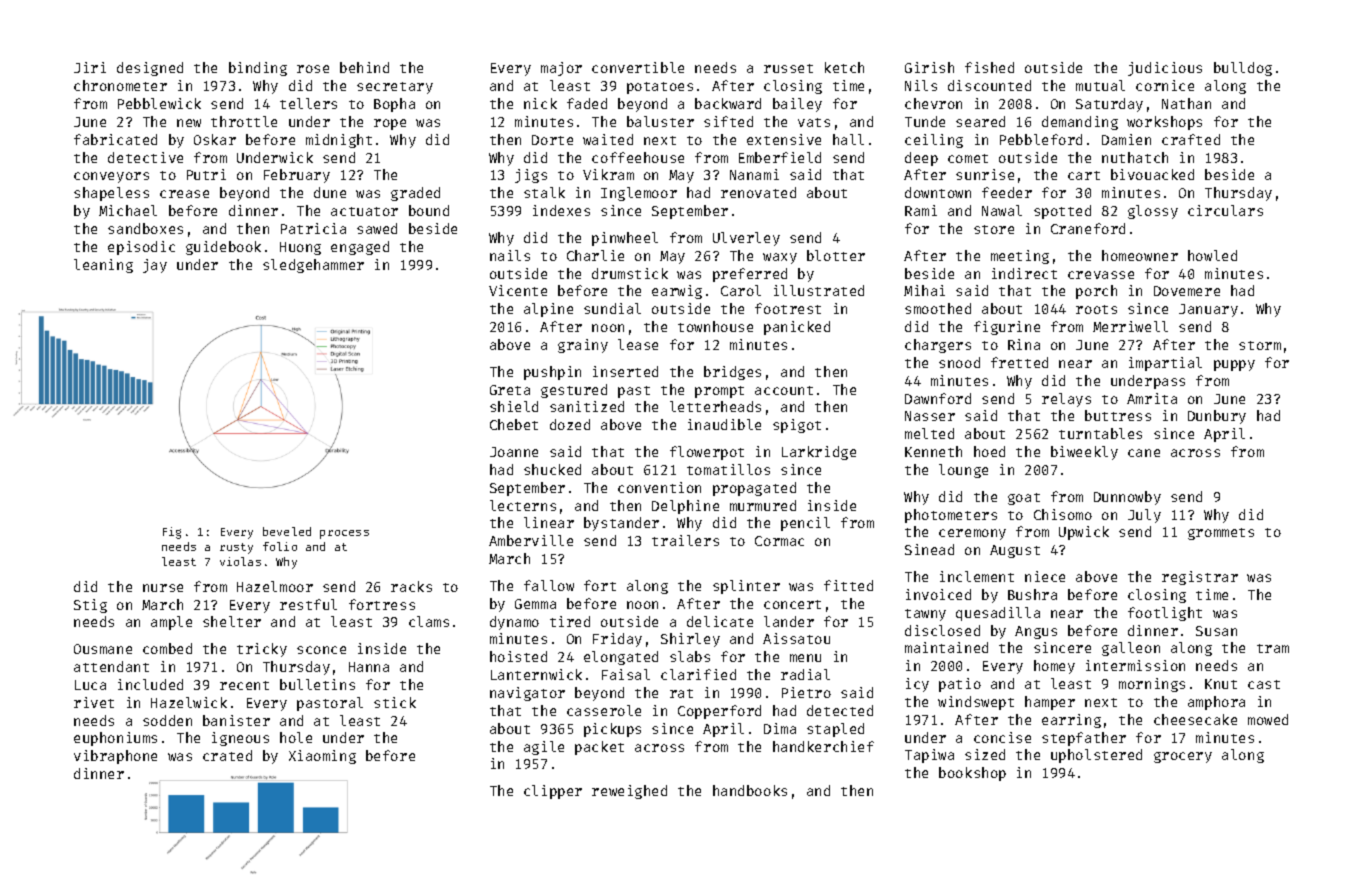 Image resolution: width=1372 pixels, height=887 pixels. What do you see at coordinates (1191, 139) in the image?
I see `crafted` at bounding box center [1191, 139].
